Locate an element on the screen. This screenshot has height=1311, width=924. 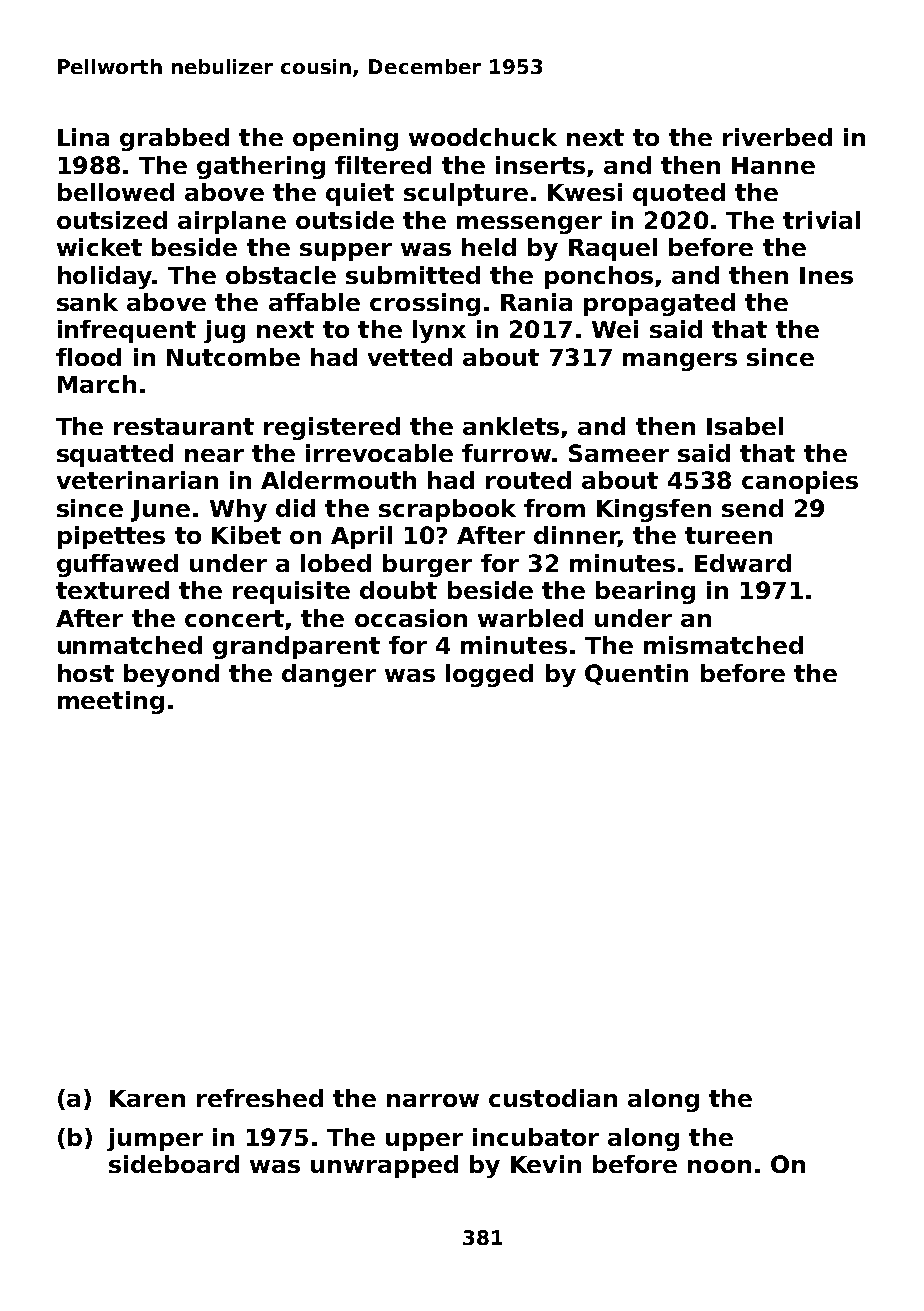
Nutcombe is located at coordinates (233, 357).
